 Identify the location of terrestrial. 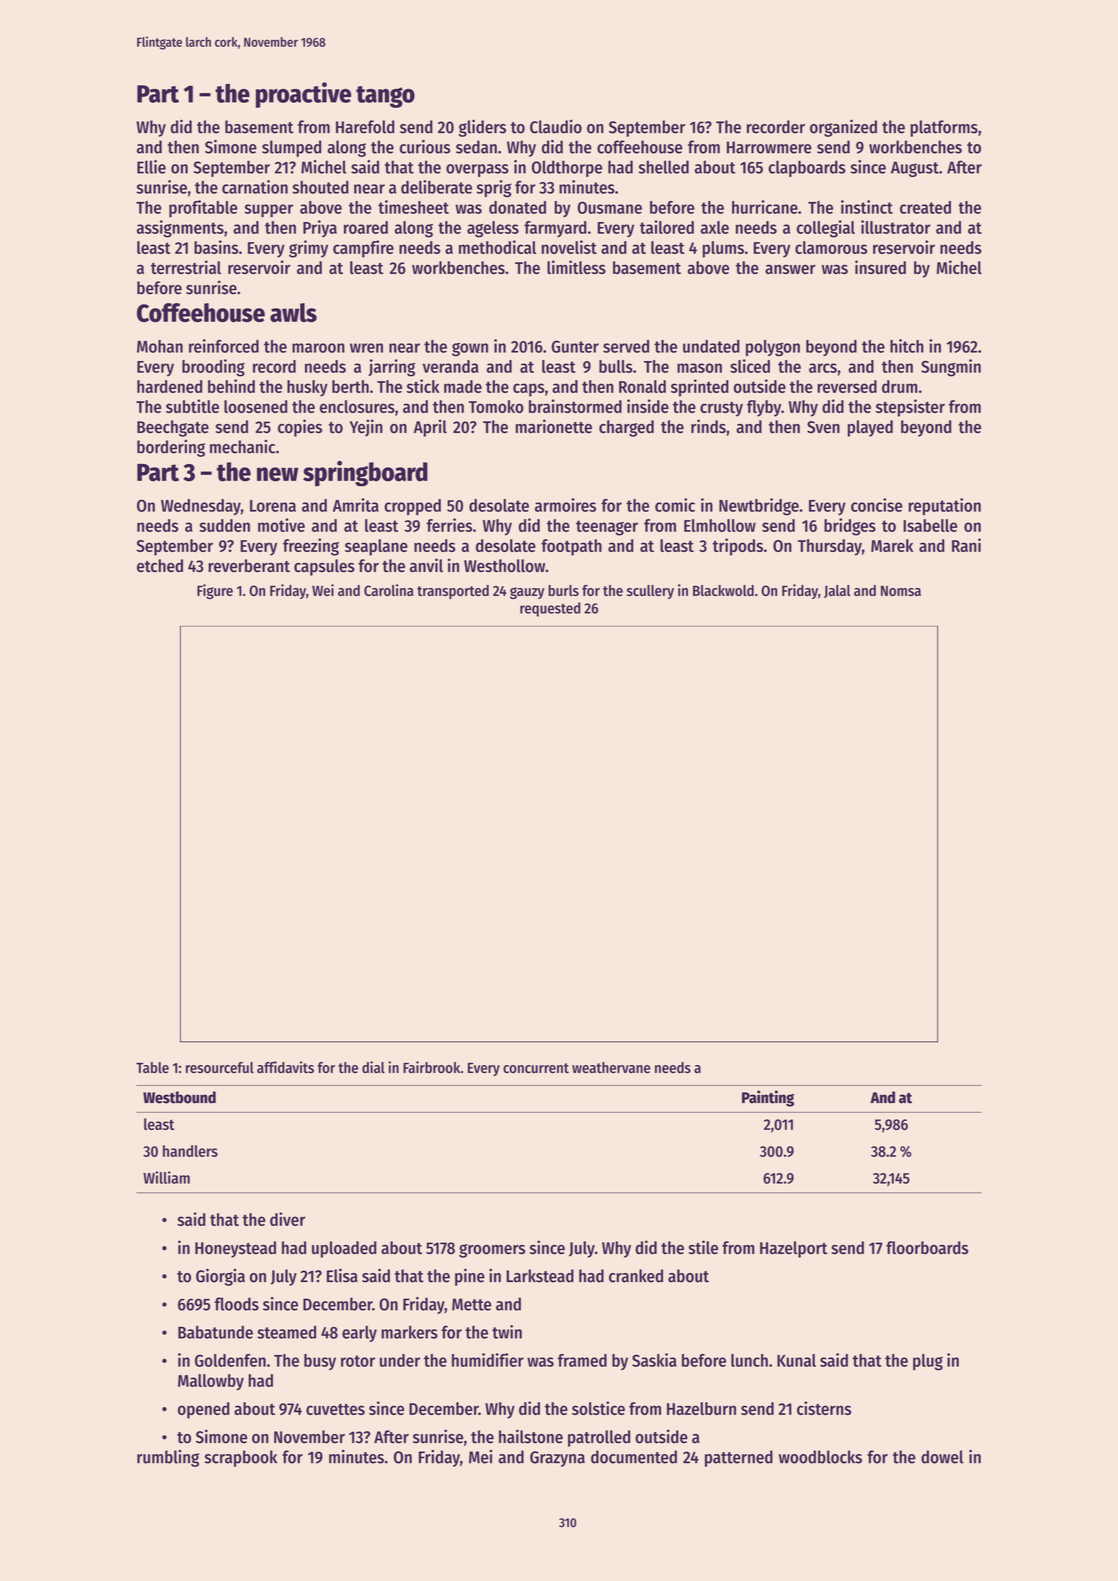
(186, 267).
